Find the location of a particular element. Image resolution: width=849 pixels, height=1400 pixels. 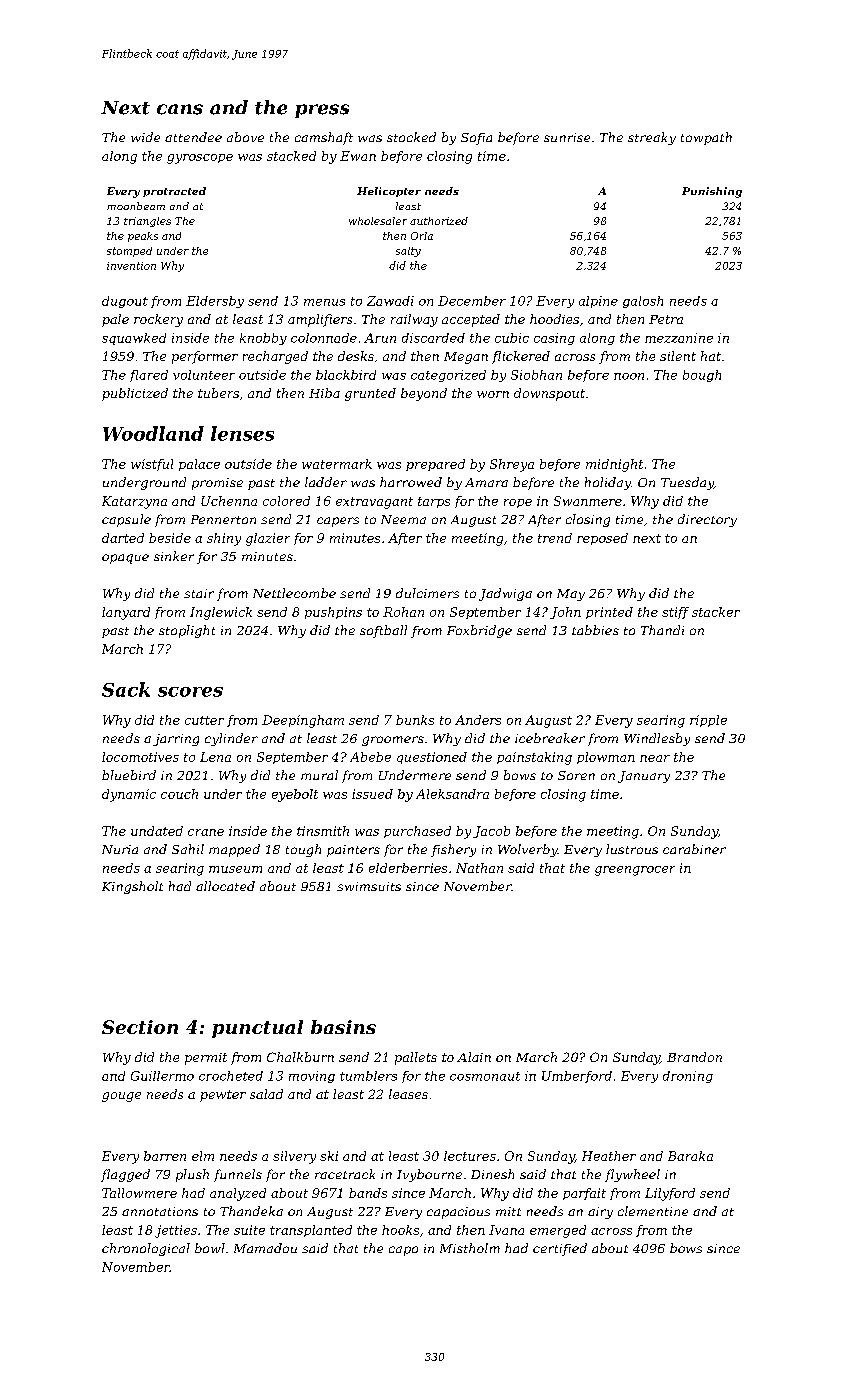

Neema is located at coordinates (403, 519).
